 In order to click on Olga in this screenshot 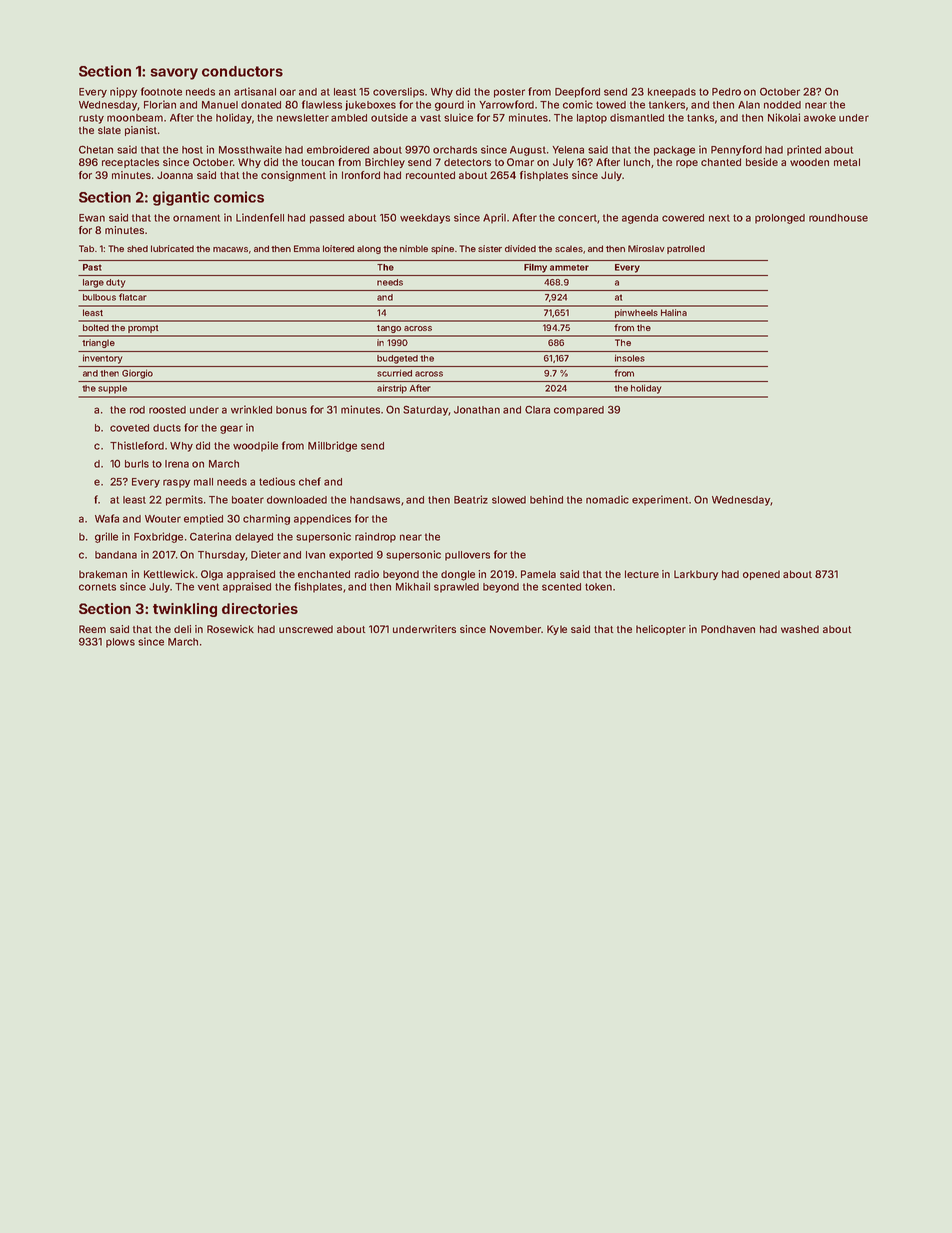, I will do `click(212, 575)`.
